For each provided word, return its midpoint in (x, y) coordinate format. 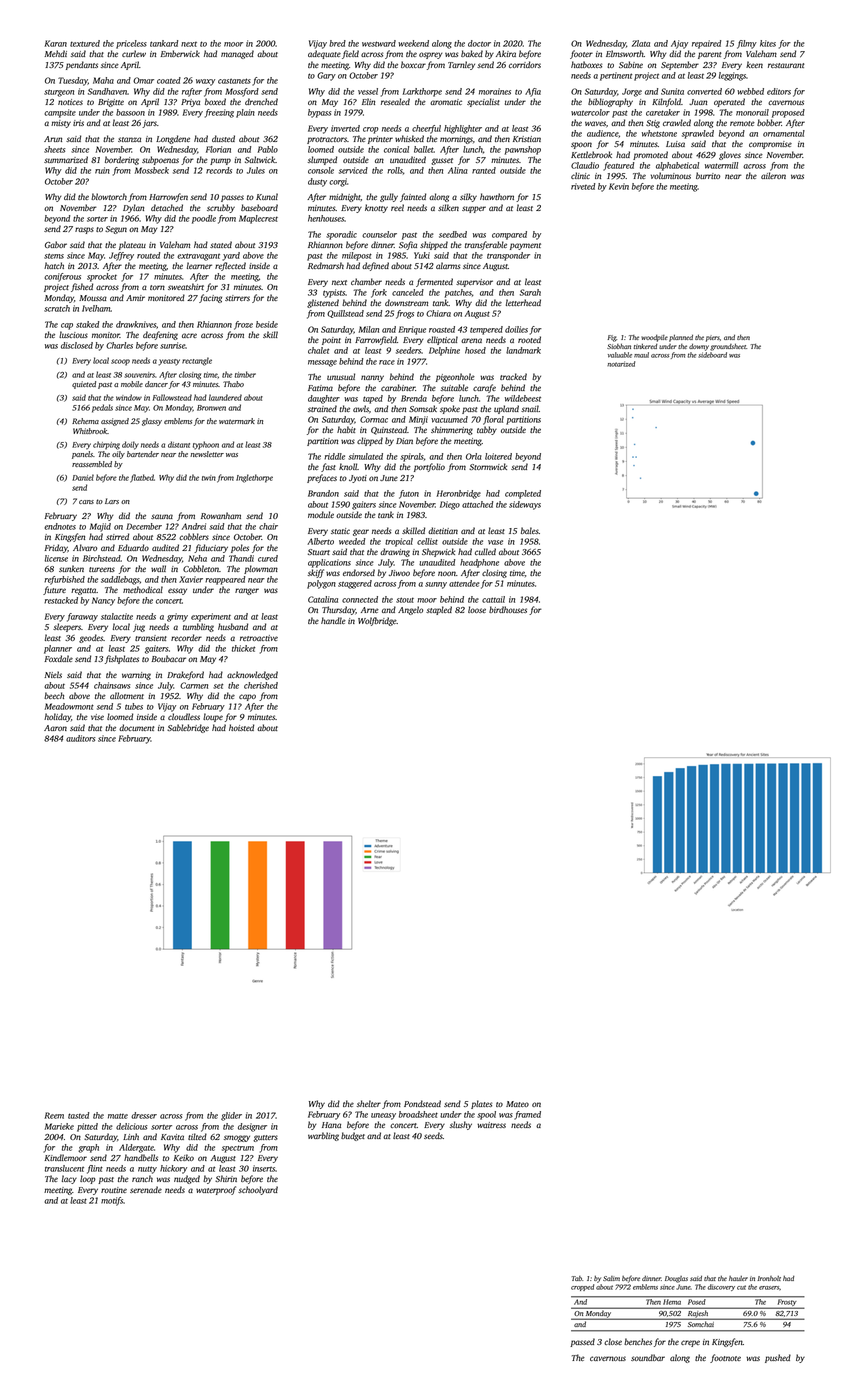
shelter (369, 1103)
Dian (404, 441)
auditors (80, 738)
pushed (778, 1358)
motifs (112, 1201)
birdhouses (508, 609)
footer (581, 54)
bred (337, 43)
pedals (102, 408)
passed (582, 1342)
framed (527, 1115)
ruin (102, 170)
